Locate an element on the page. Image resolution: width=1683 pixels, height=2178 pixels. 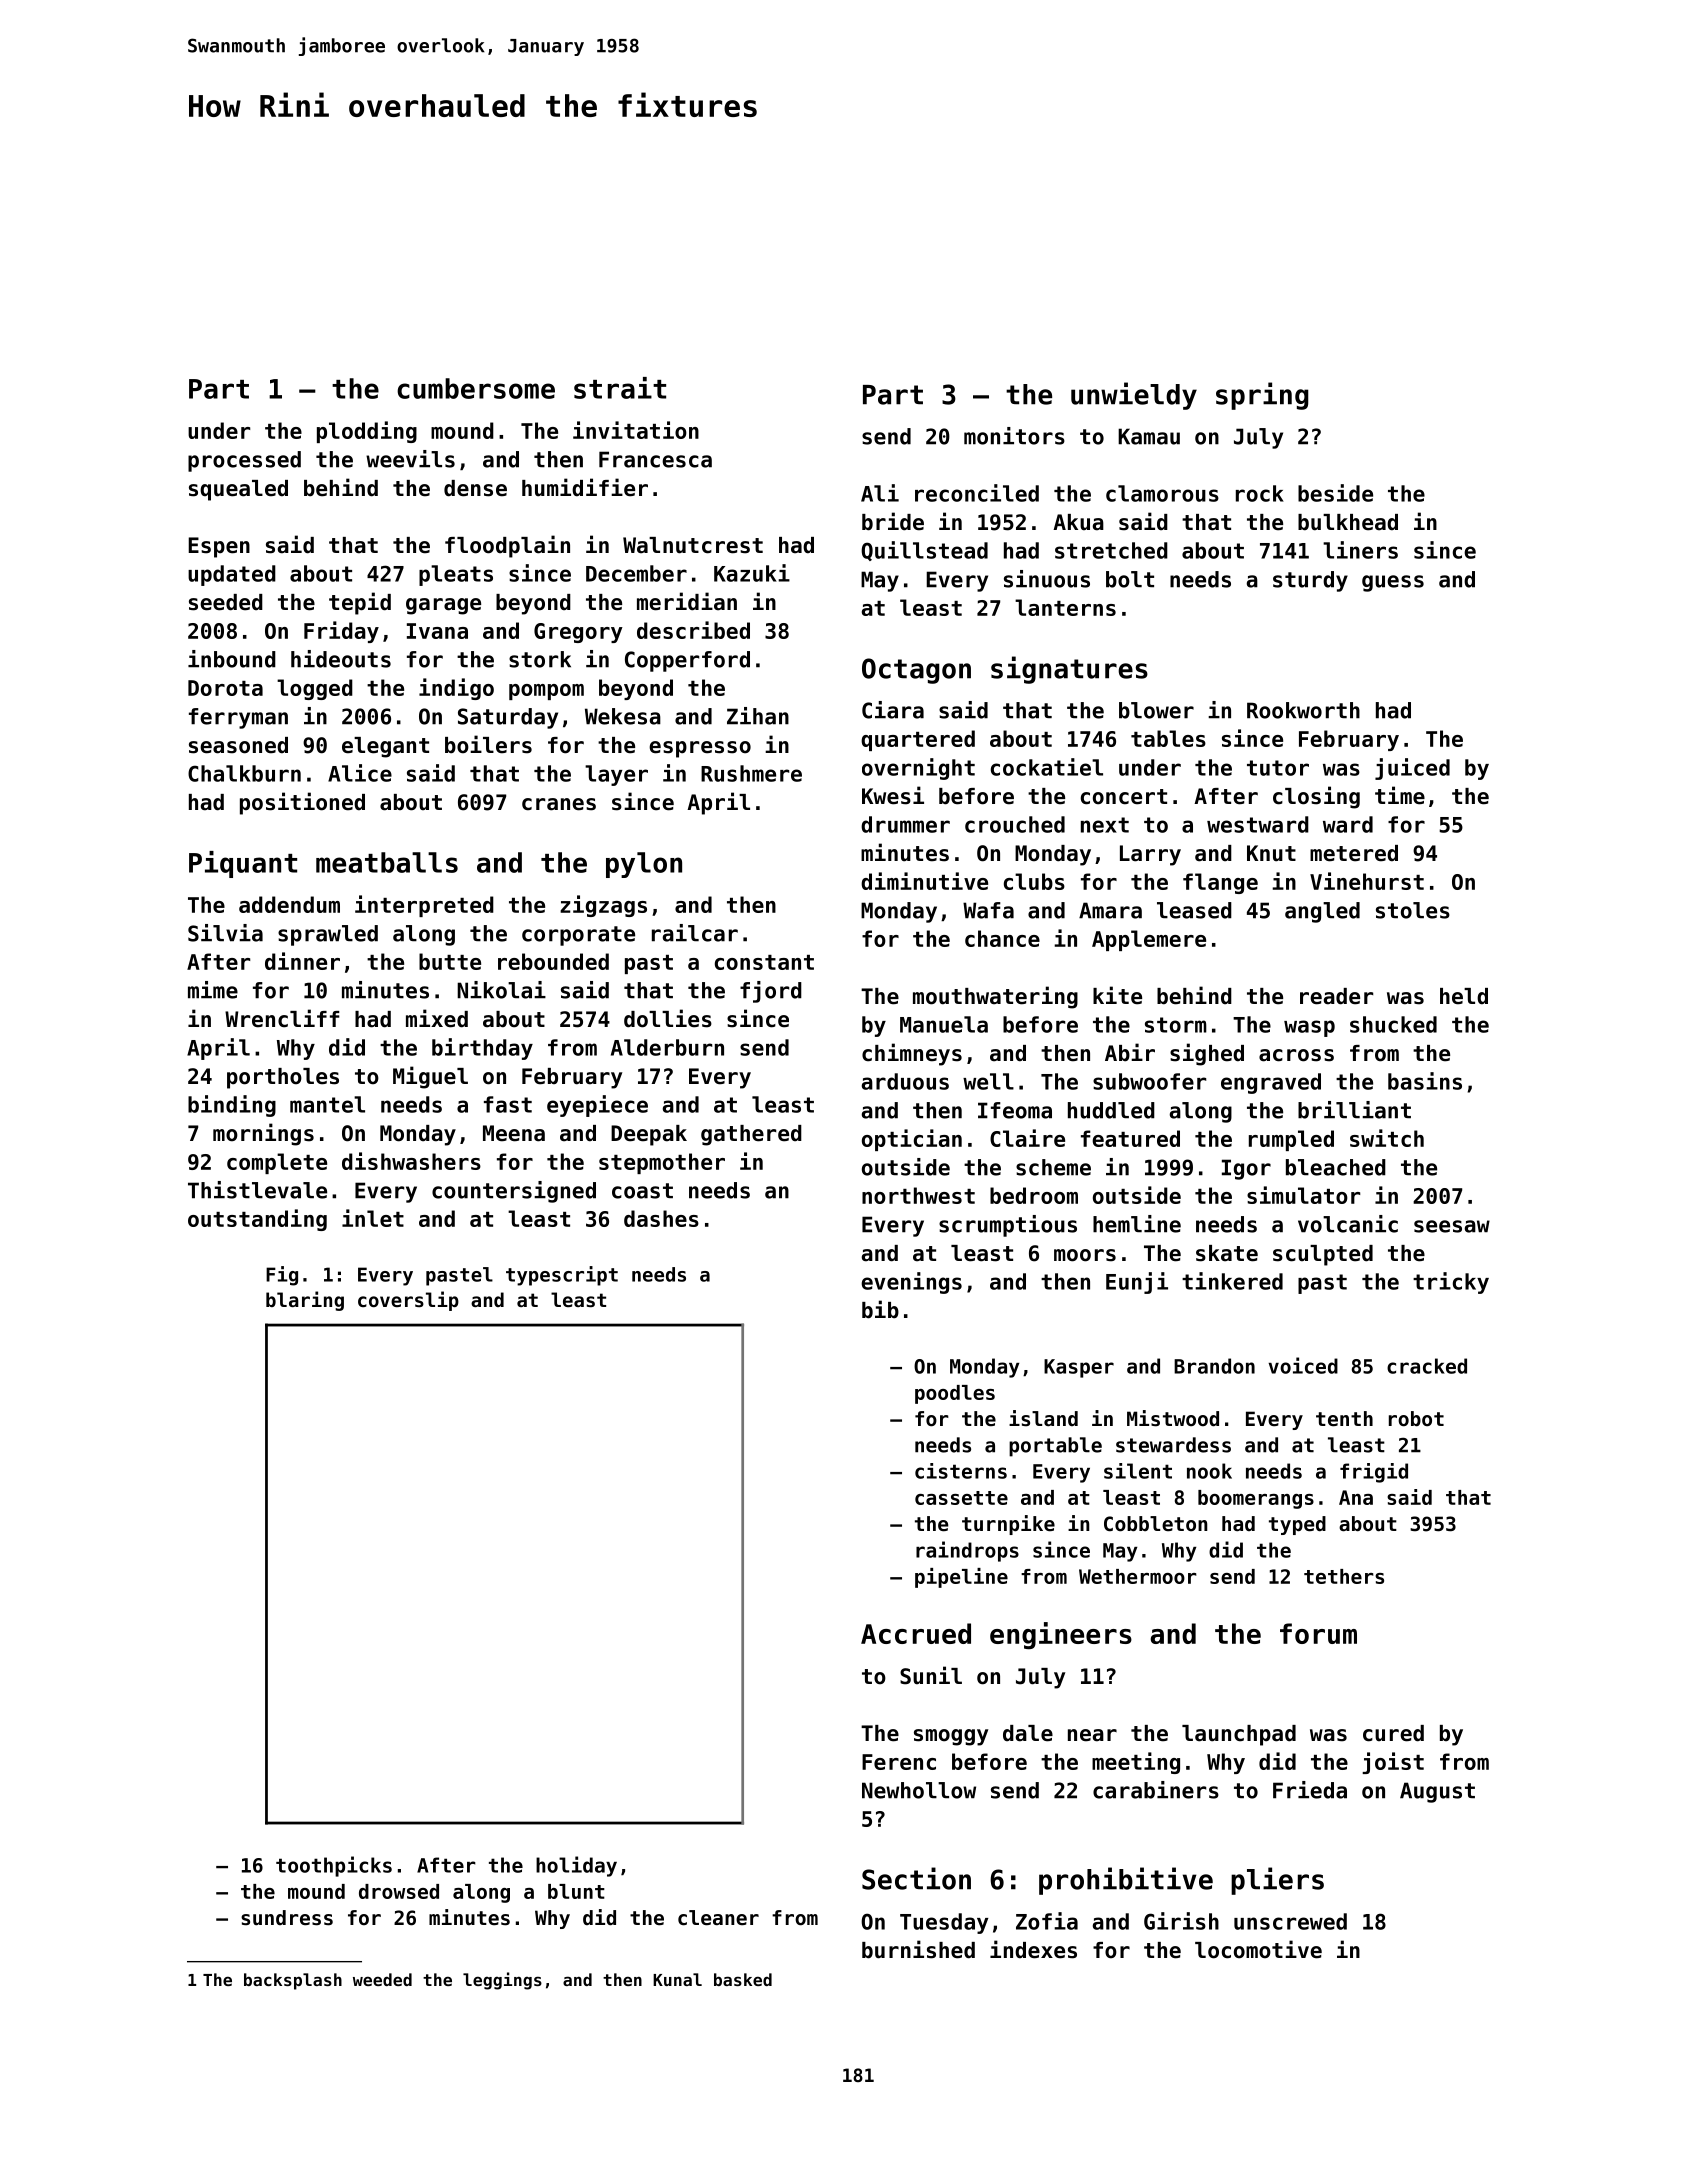
Espen is located at coordinates (219, 547).
